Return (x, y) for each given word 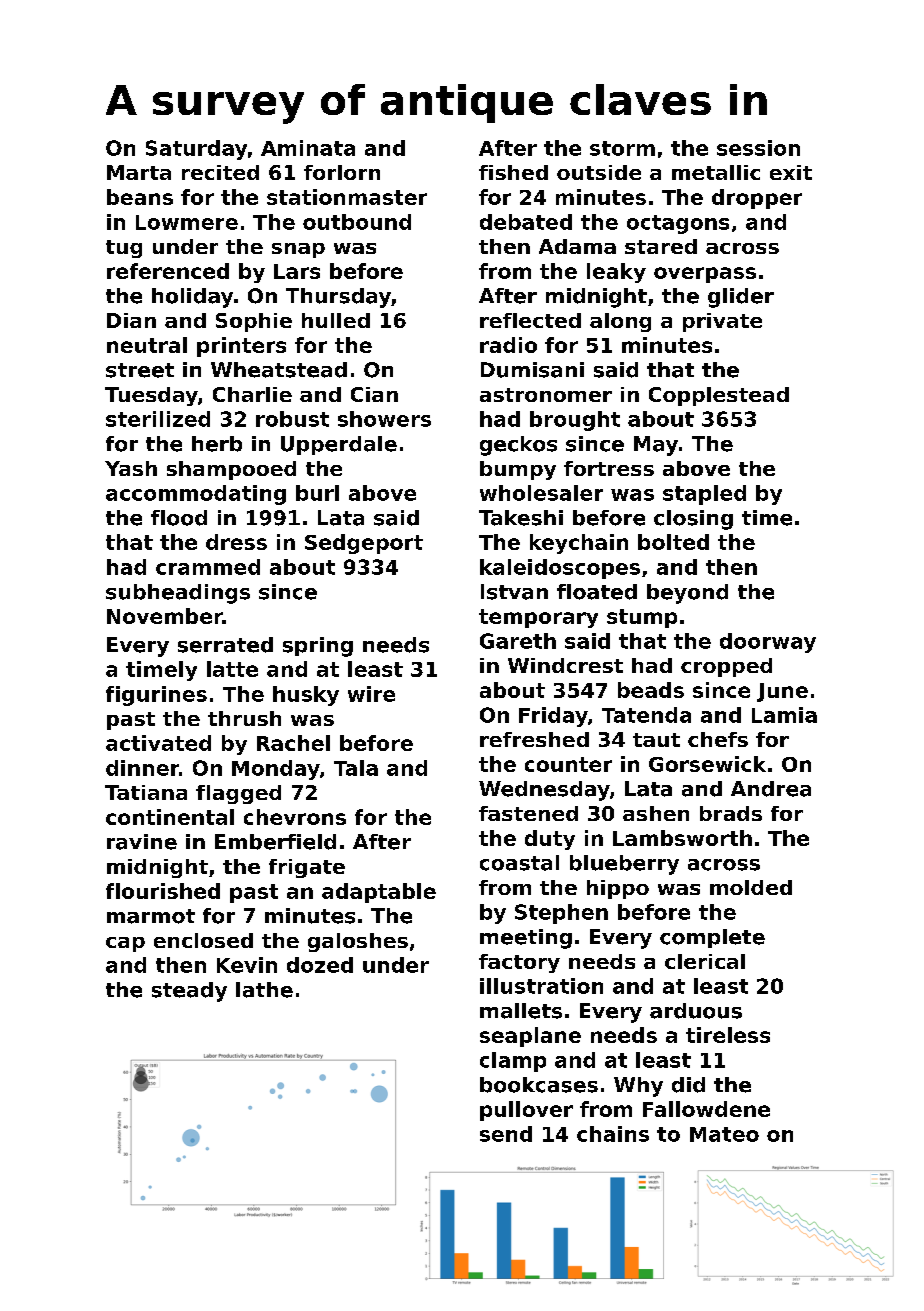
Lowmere (187, 222)
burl (317, 493)
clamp (513, 1062)
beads (651, 690)
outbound (357, 222)
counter (568, 764)
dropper (757, 199)
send (506, 1134)
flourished (163, 891)
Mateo (724, 1134)
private (722, 322)
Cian (374, 394)
